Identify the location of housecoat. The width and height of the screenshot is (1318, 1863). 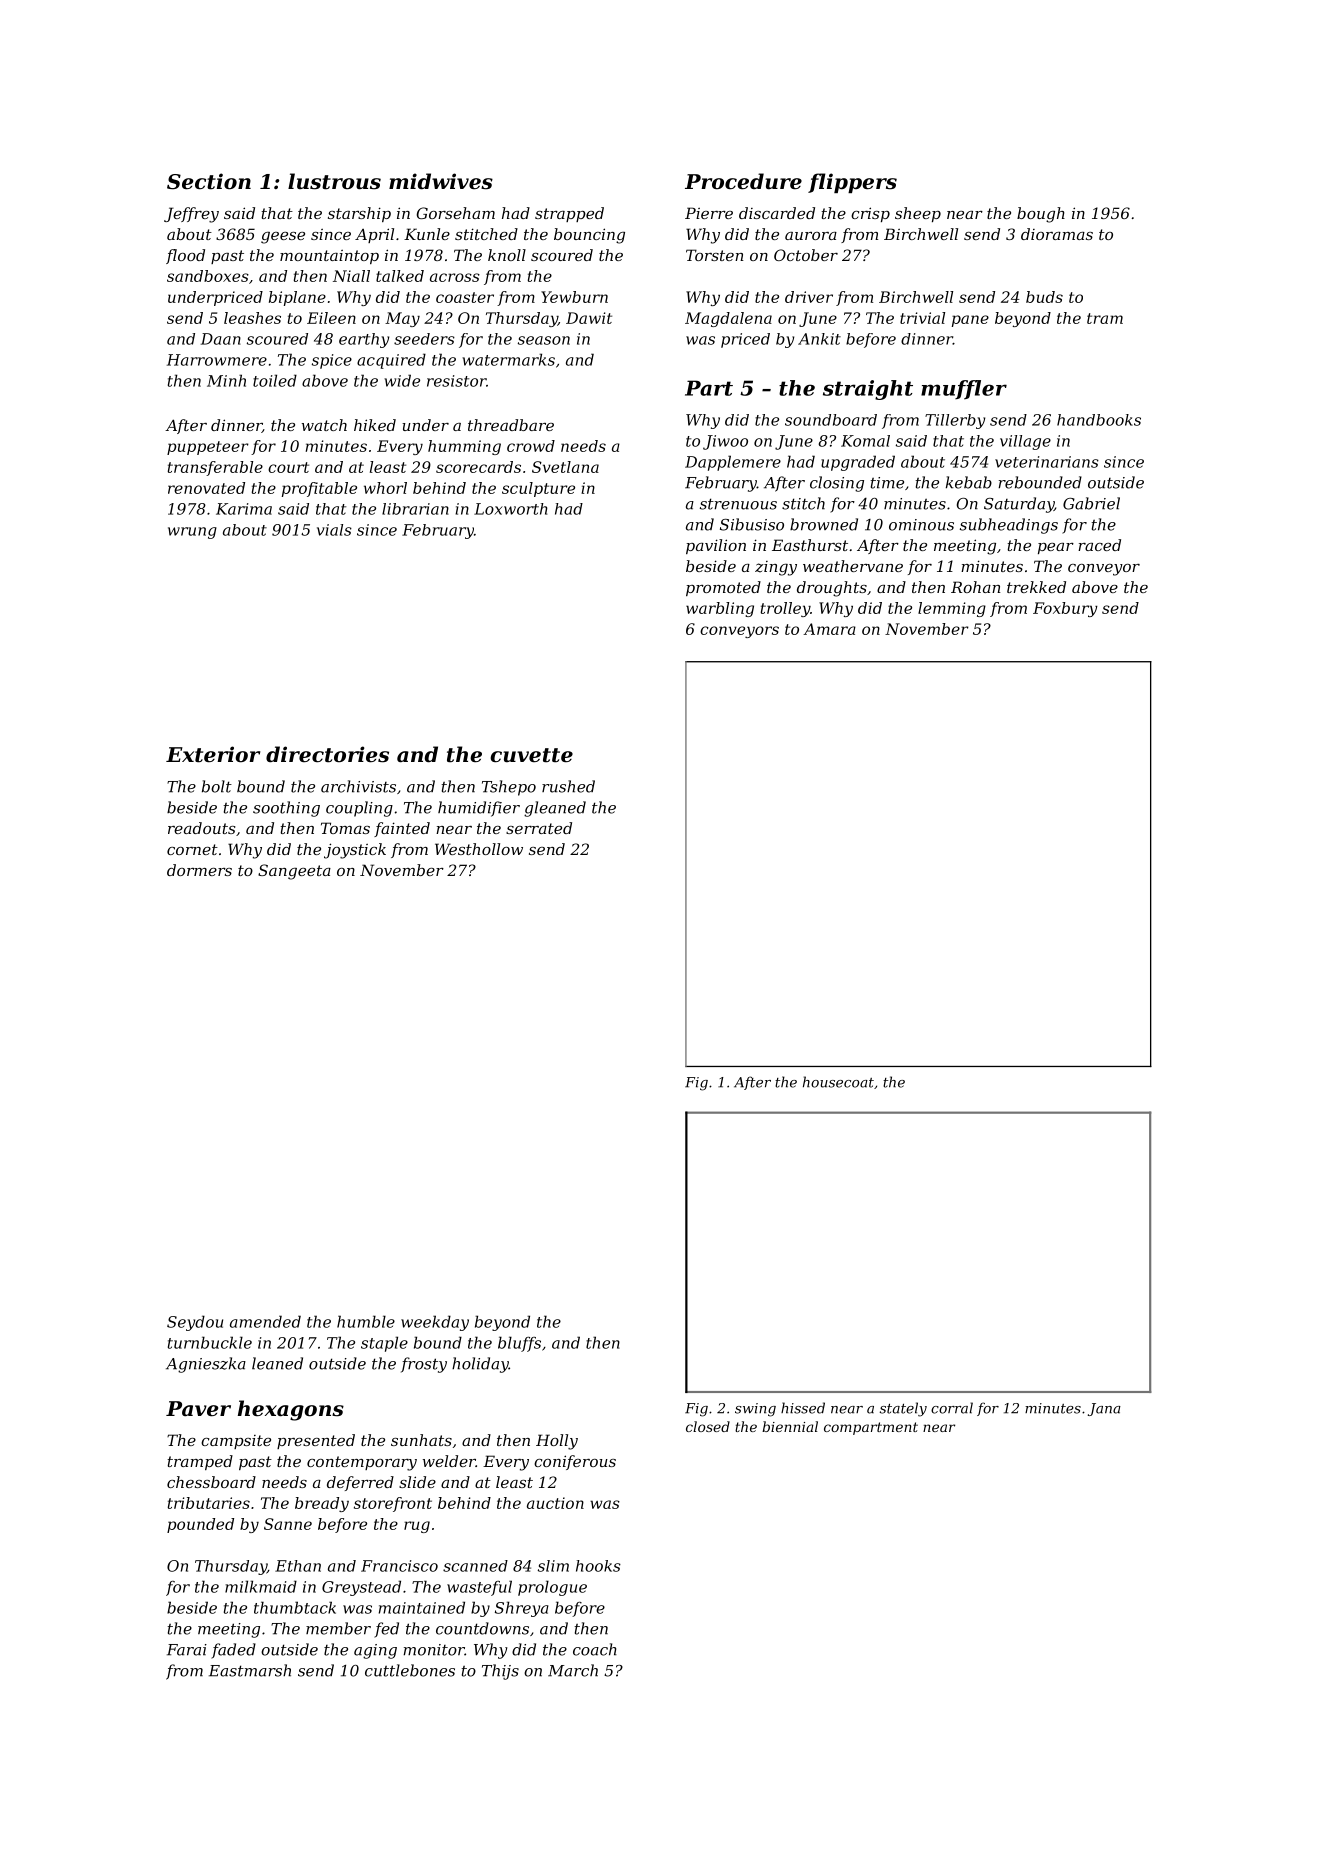
(838, 1082).
